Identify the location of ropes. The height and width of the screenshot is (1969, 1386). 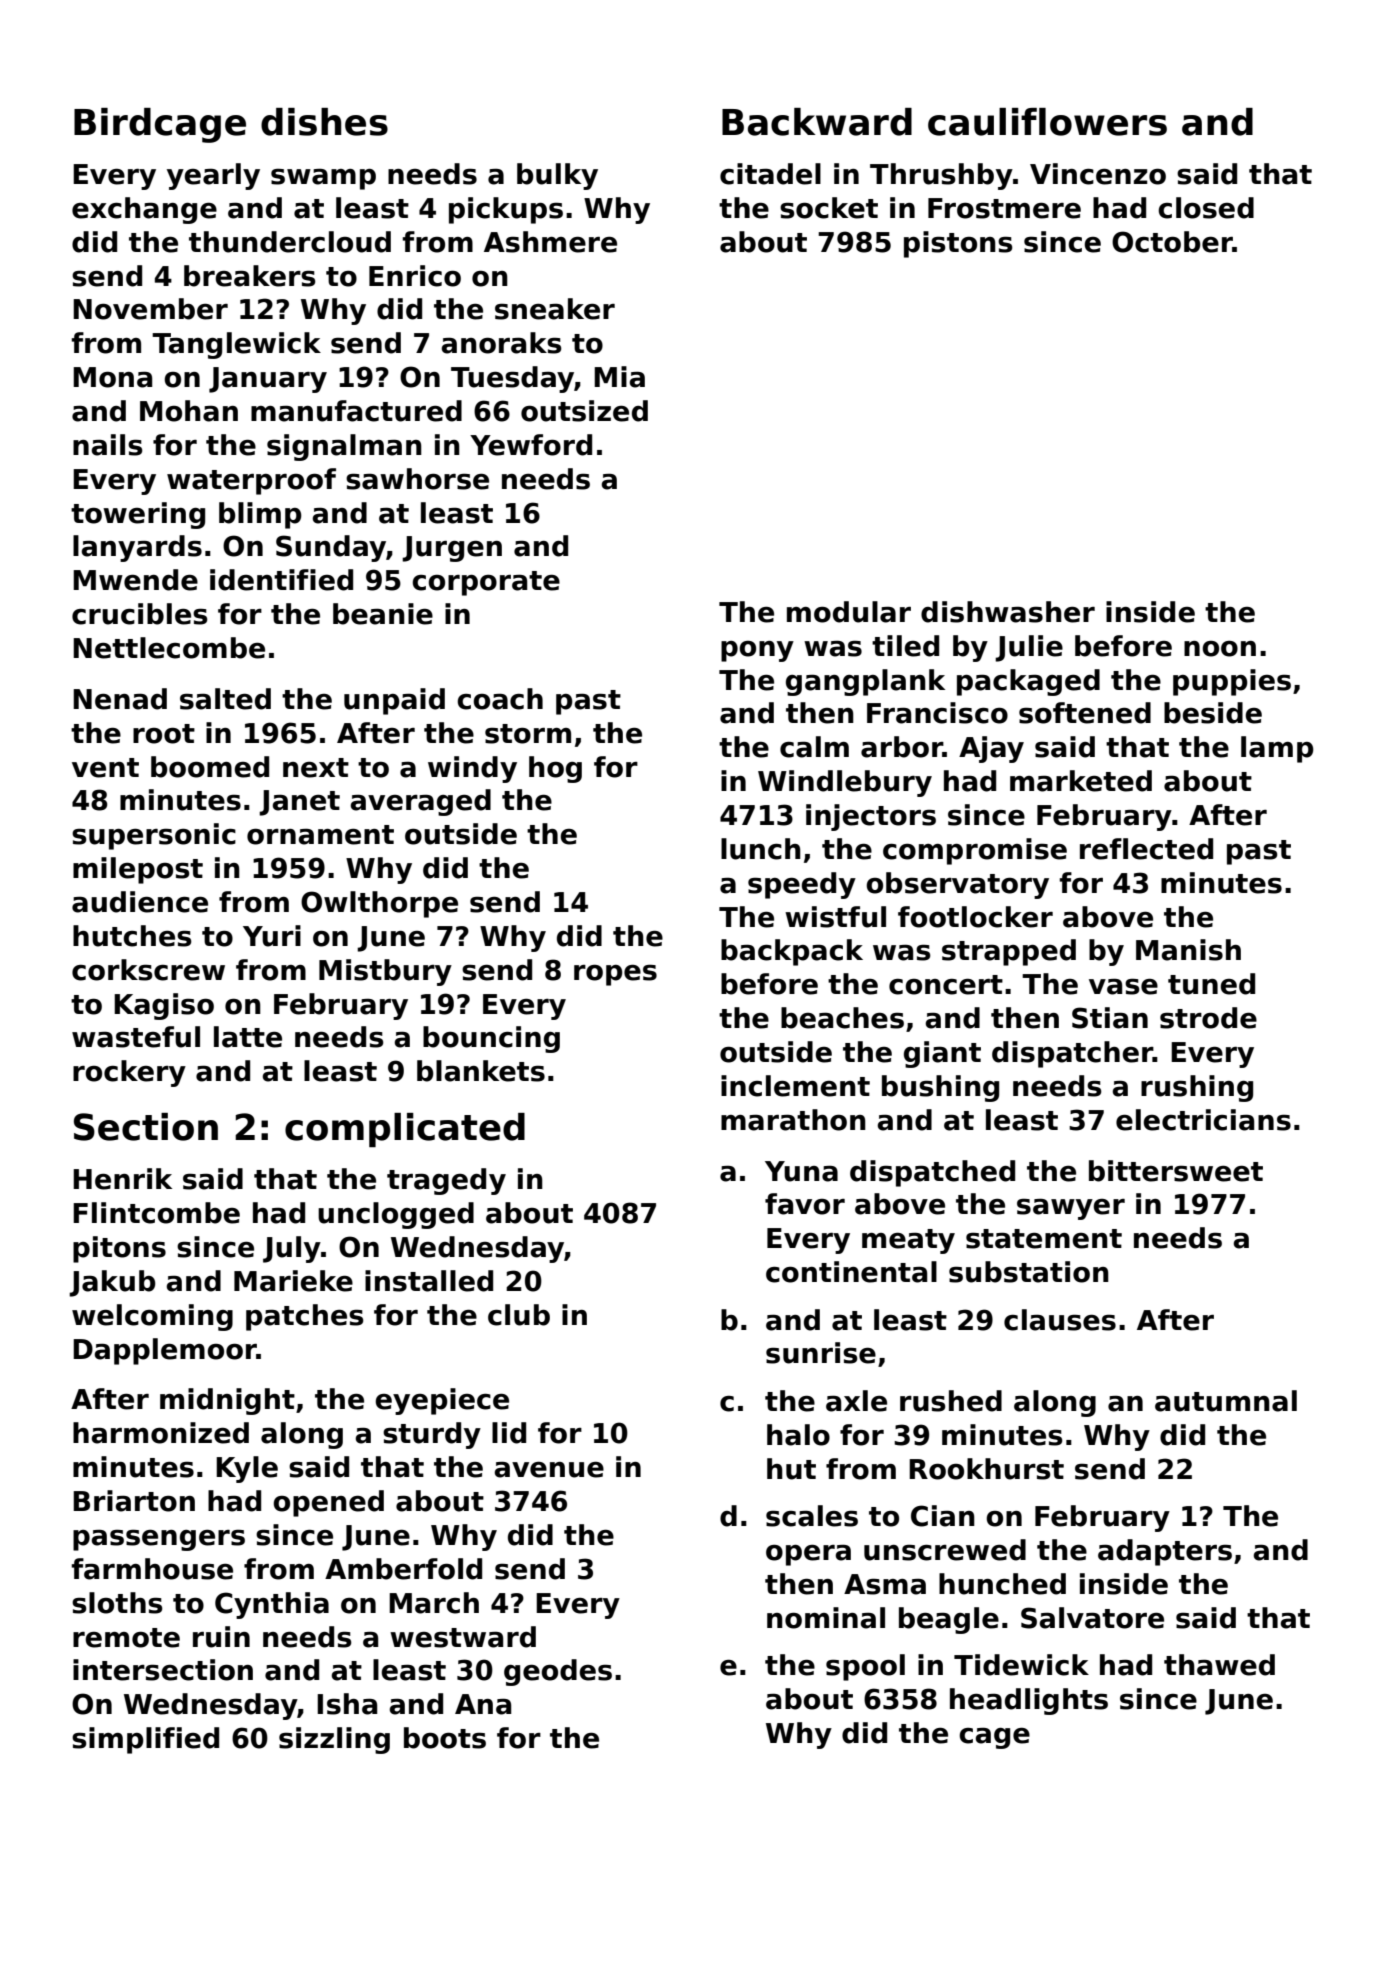
(615, 975).
